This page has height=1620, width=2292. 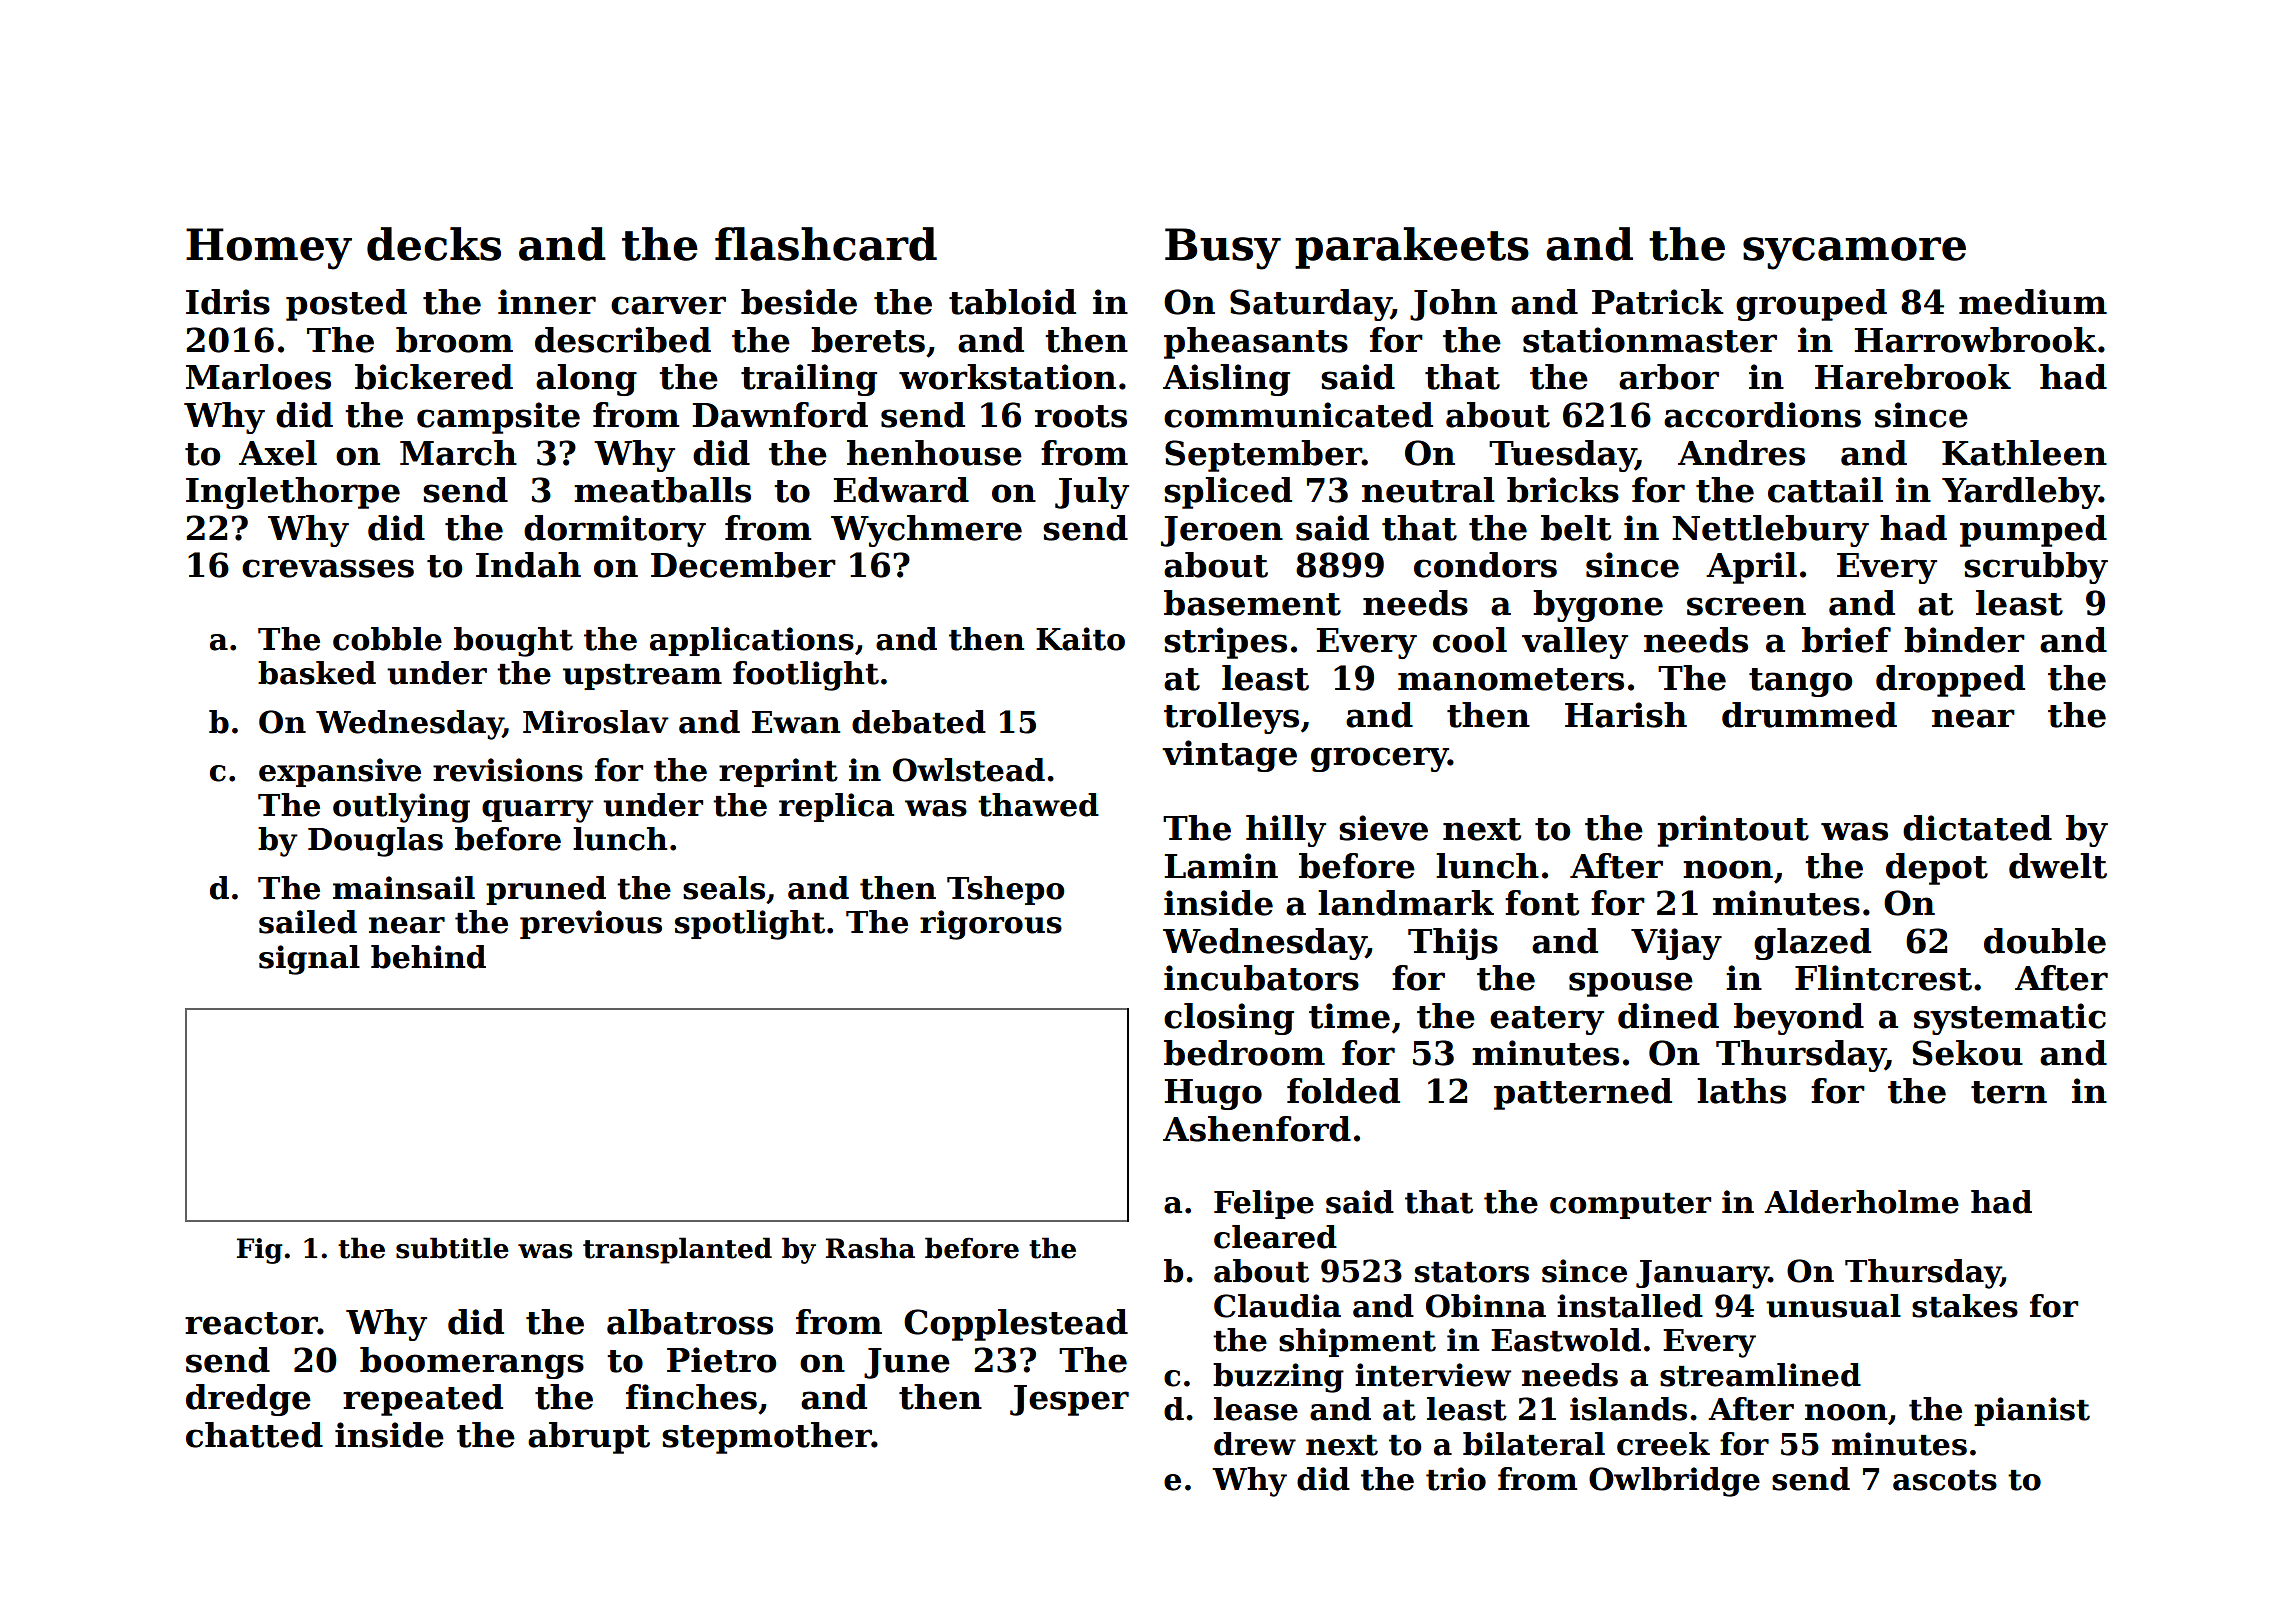 I want to click on transplanted, so click(x=677, y=1250).
